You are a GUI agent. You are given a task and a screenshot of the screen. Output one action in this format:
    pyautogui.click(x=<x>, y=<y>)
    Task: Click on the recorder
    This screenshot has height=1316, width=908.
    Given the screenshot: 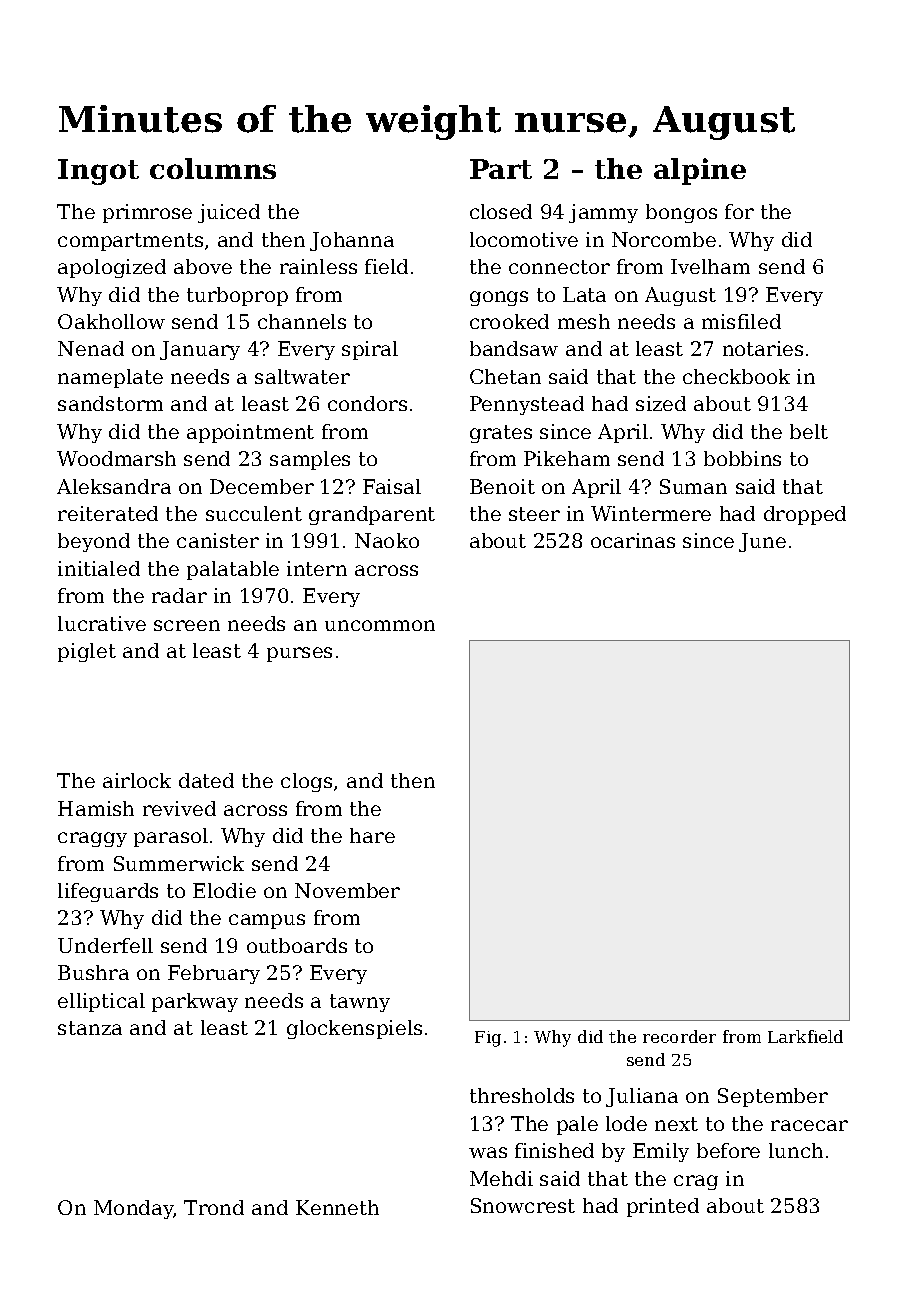 What is the action you would take?
    pyautogui.click(x=679, y=1036)
